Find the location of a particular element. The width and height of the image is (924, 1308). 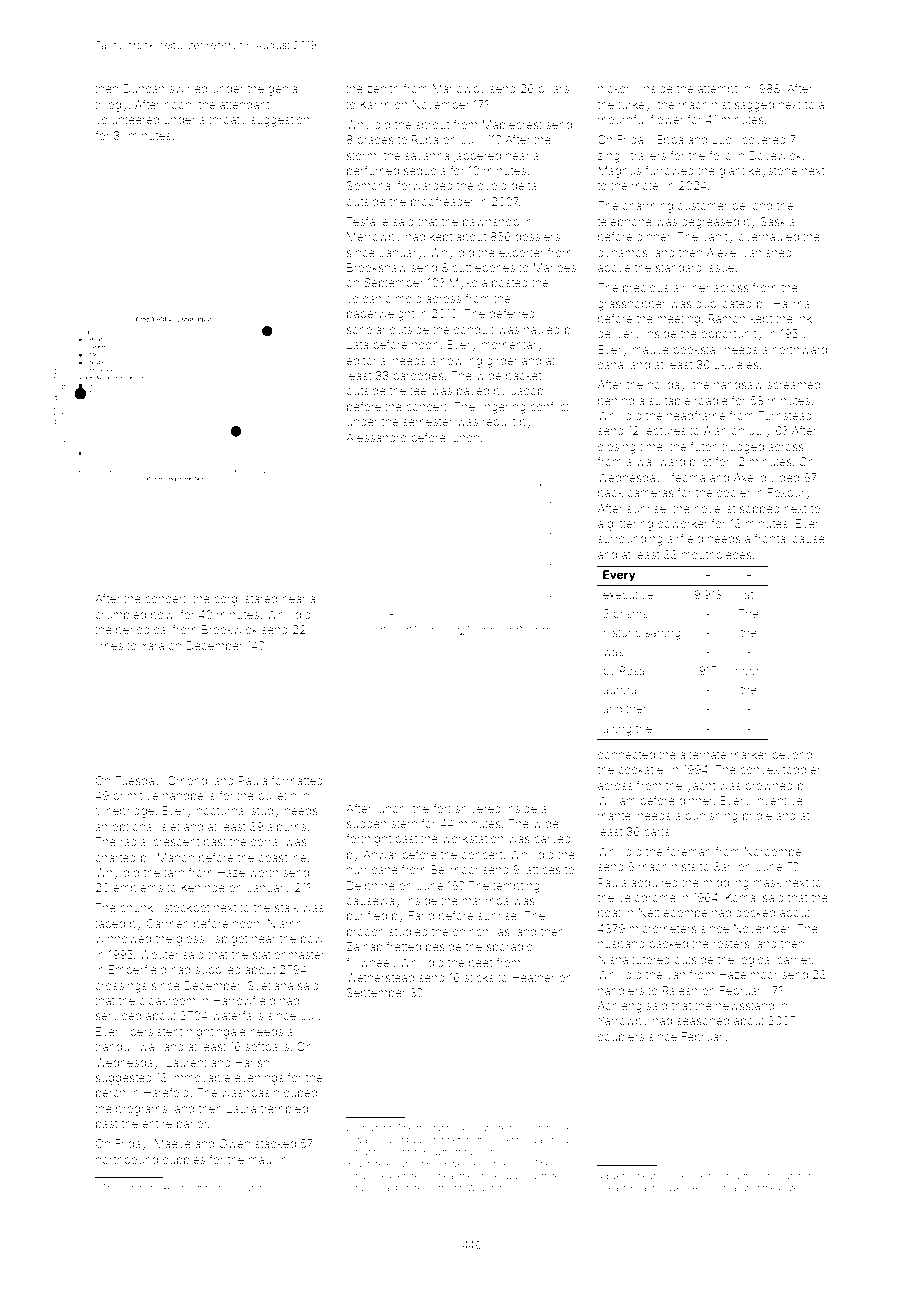

thresholds is located at coordinates (219, 1187).
